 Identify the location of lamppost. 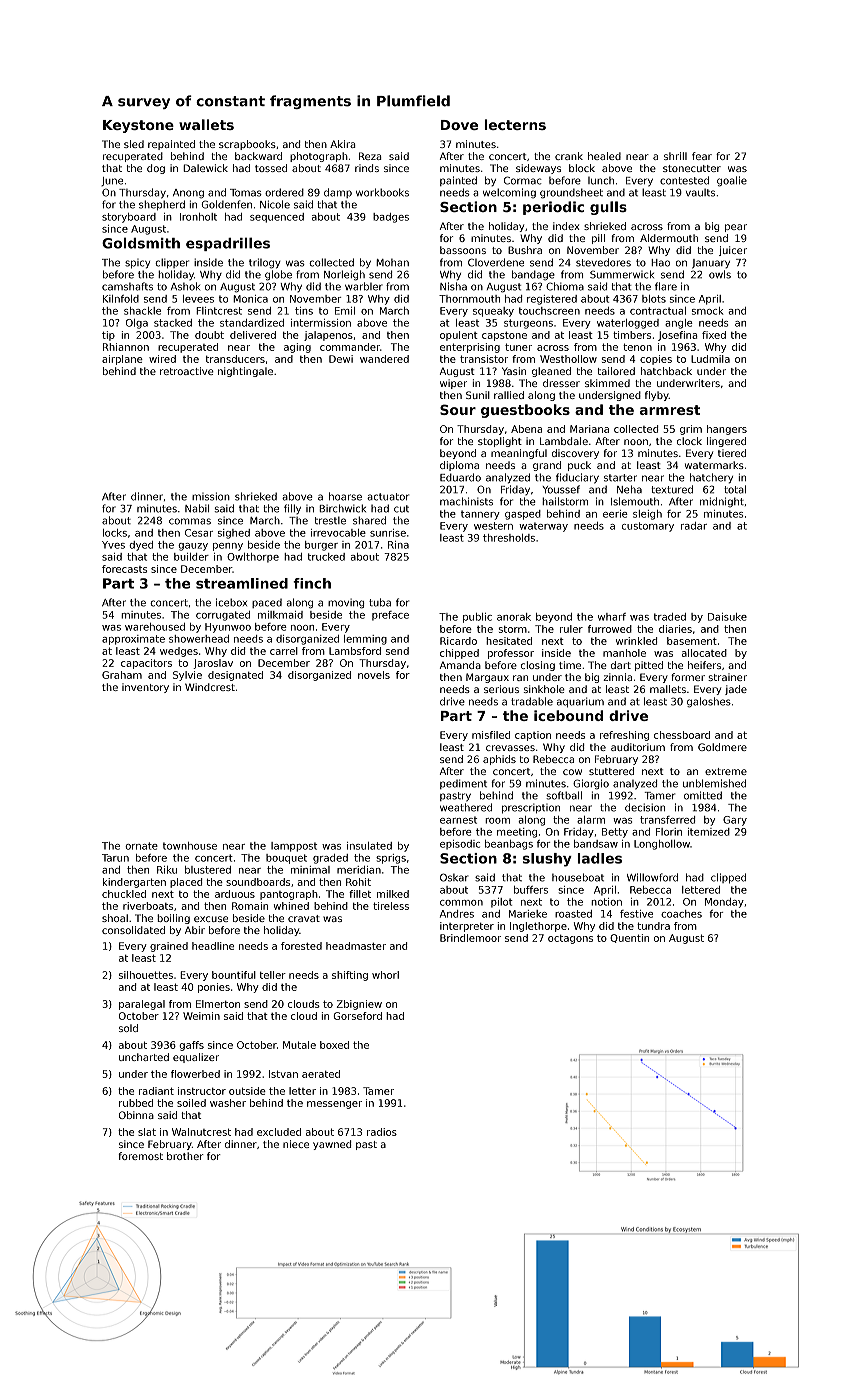
(294, 847).
